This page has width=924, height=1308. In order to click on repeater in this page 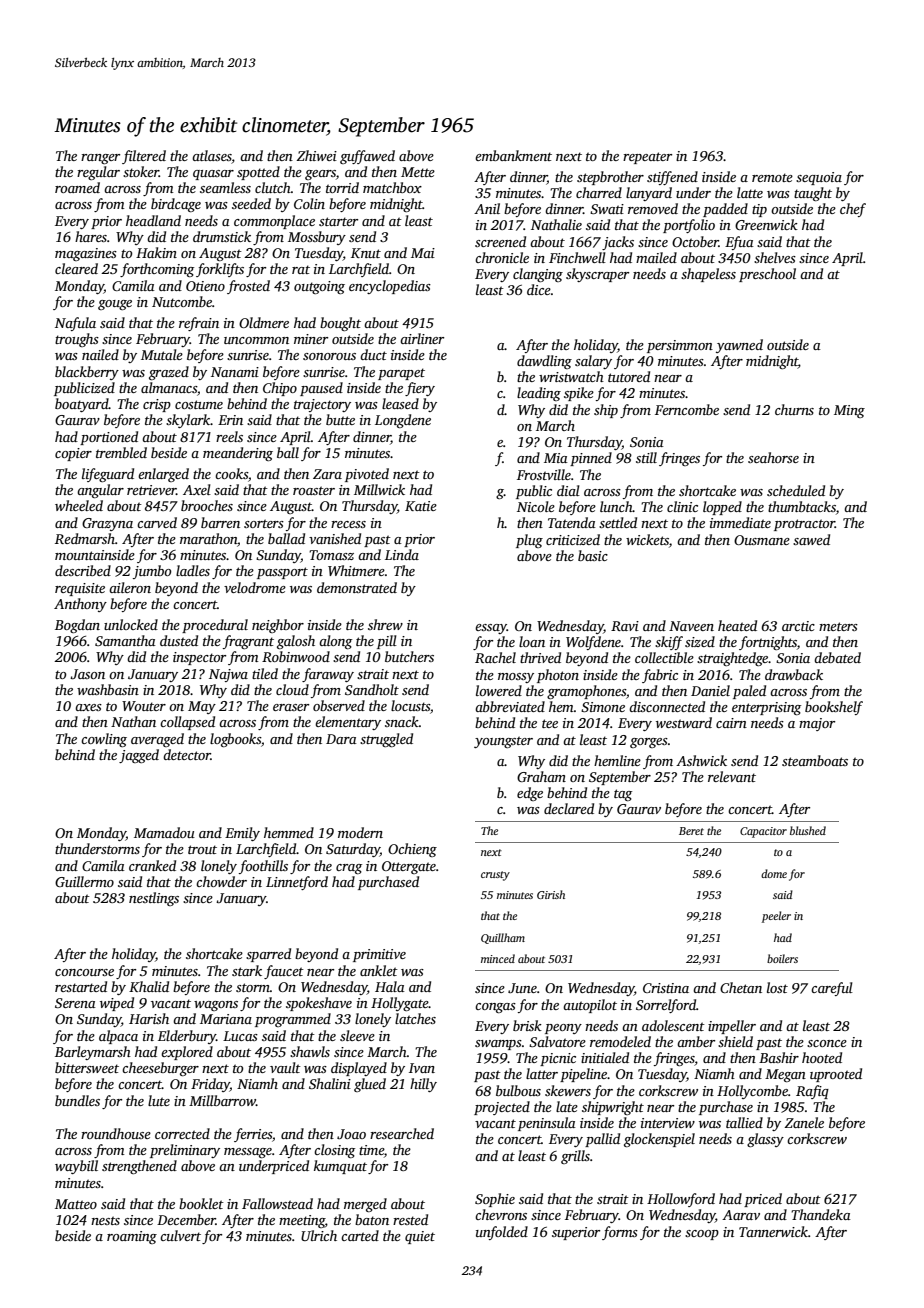, I will do `click(647, 158)`.
